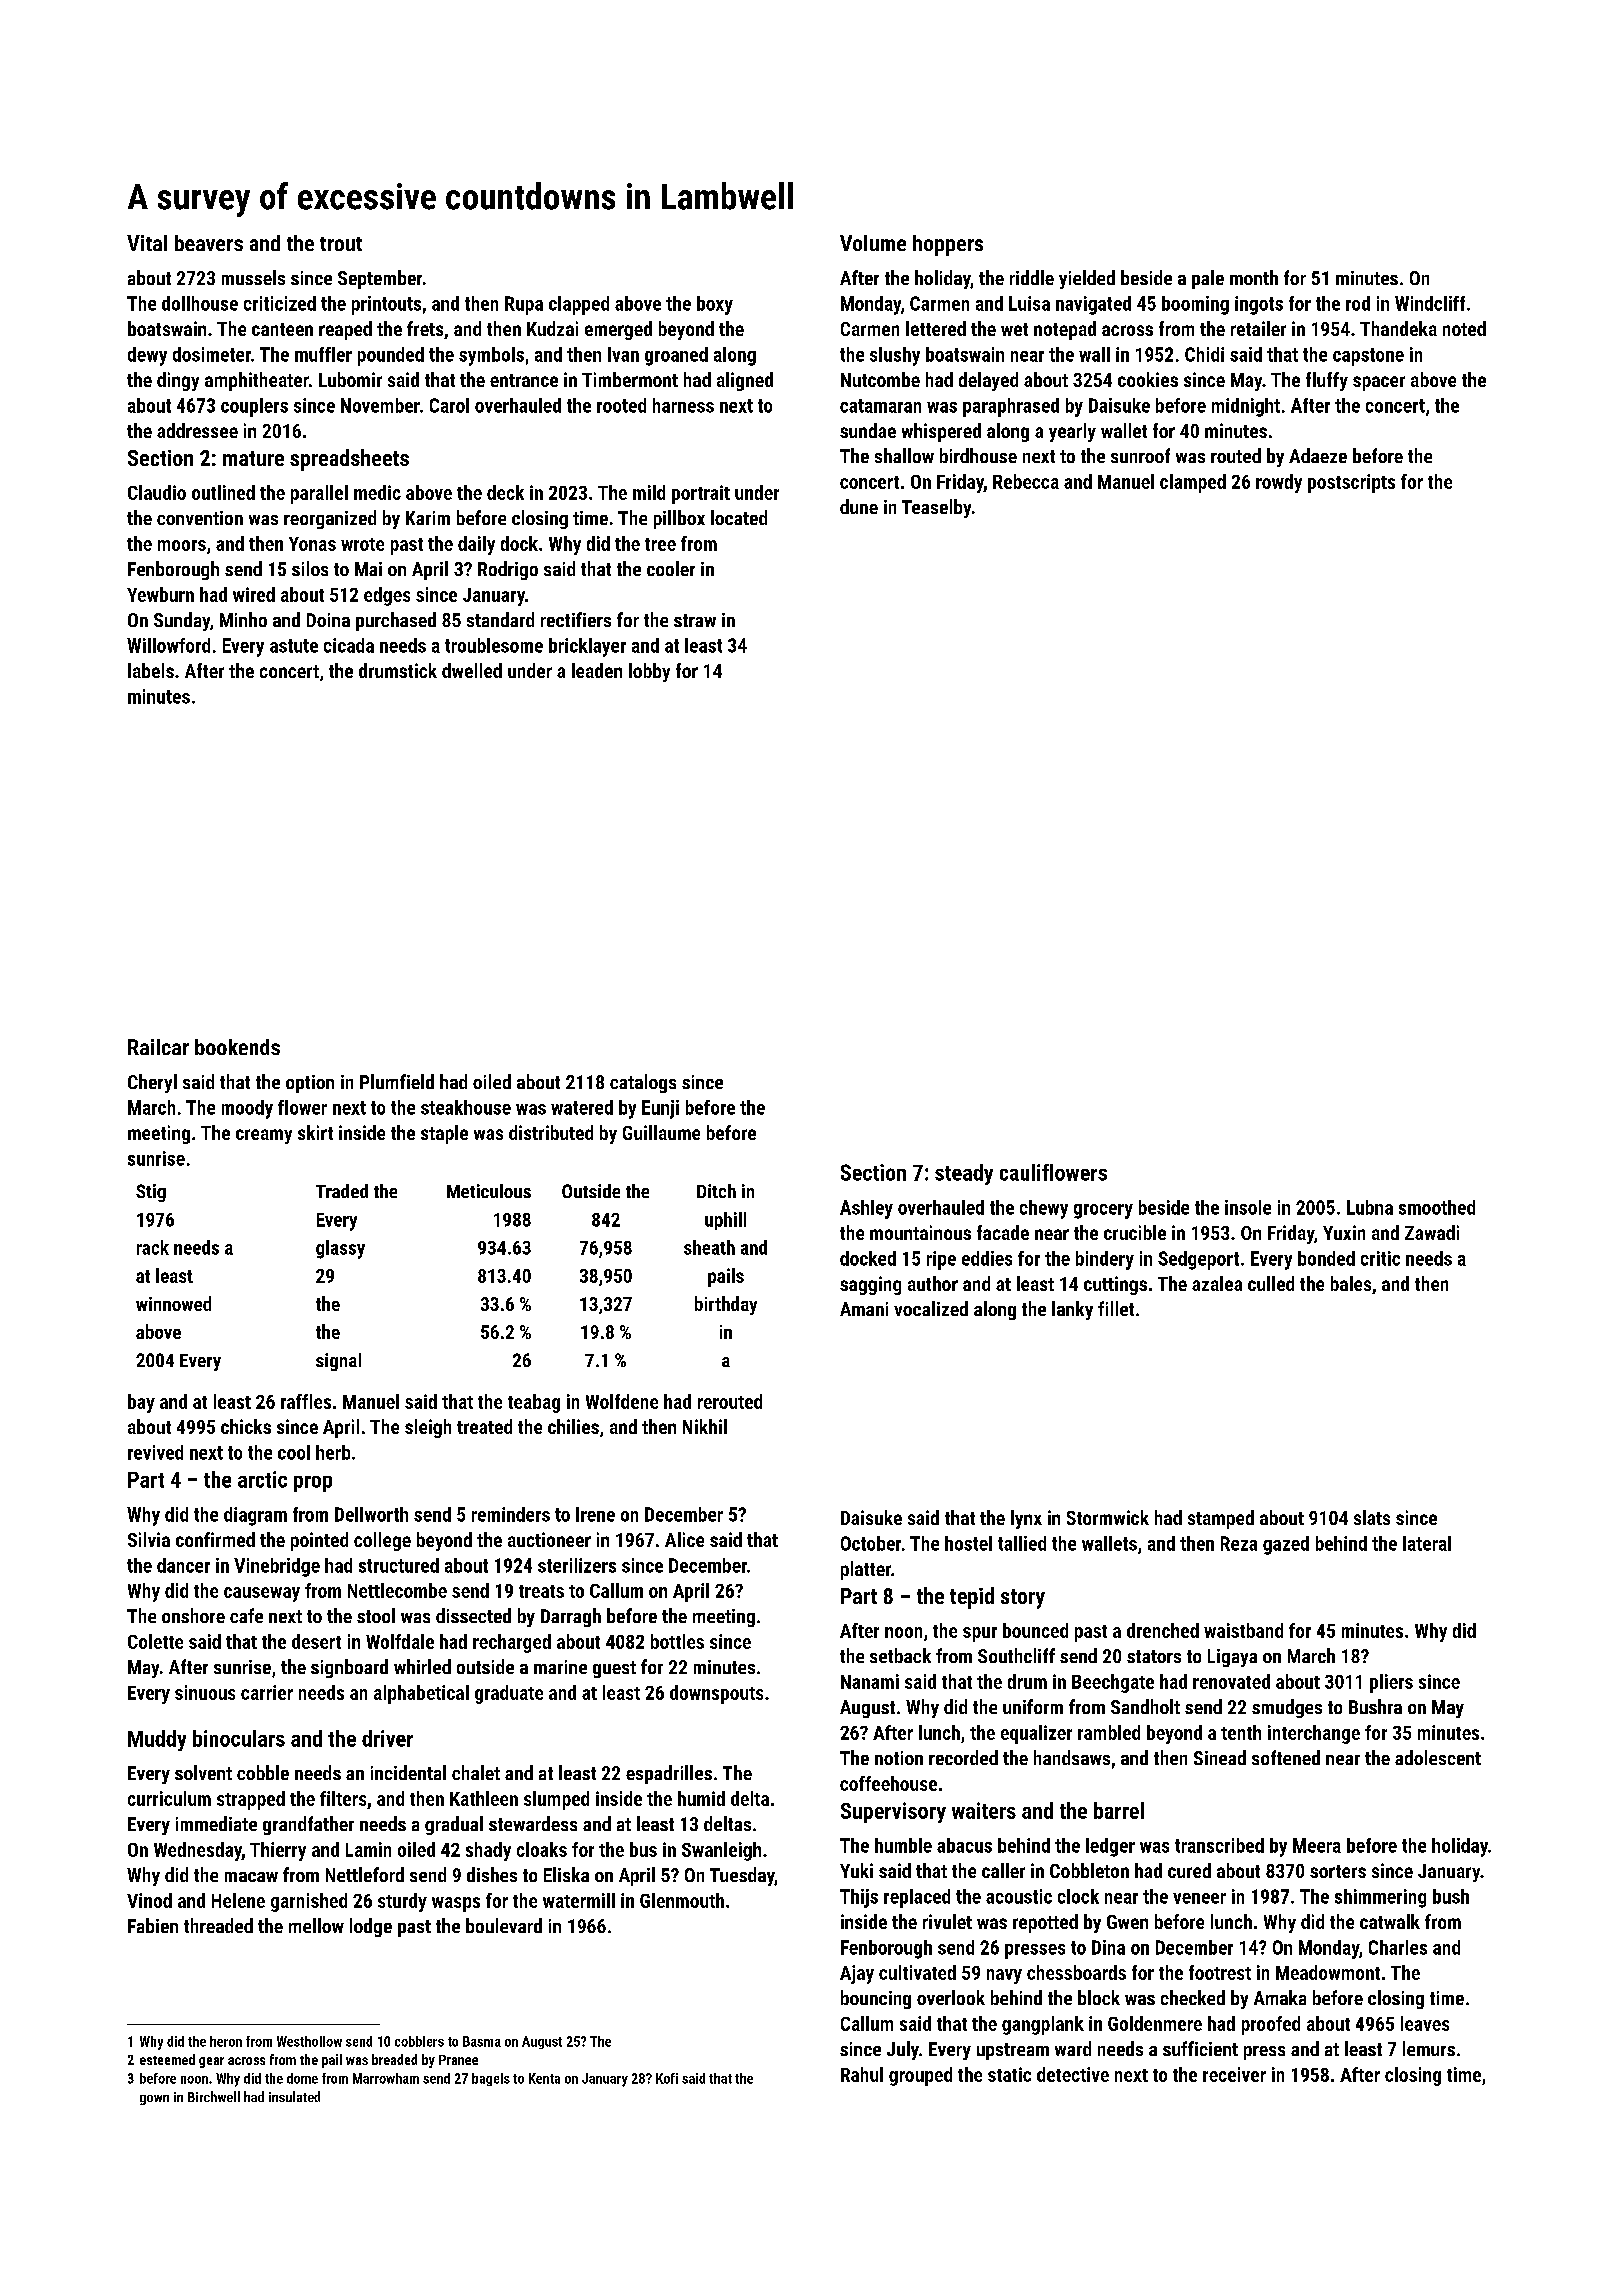 This page has height=2292, width=1620. What do you see at coordinates (920, 2076) in the page?
I see `grouped` at bounding box center [920, 2076].
